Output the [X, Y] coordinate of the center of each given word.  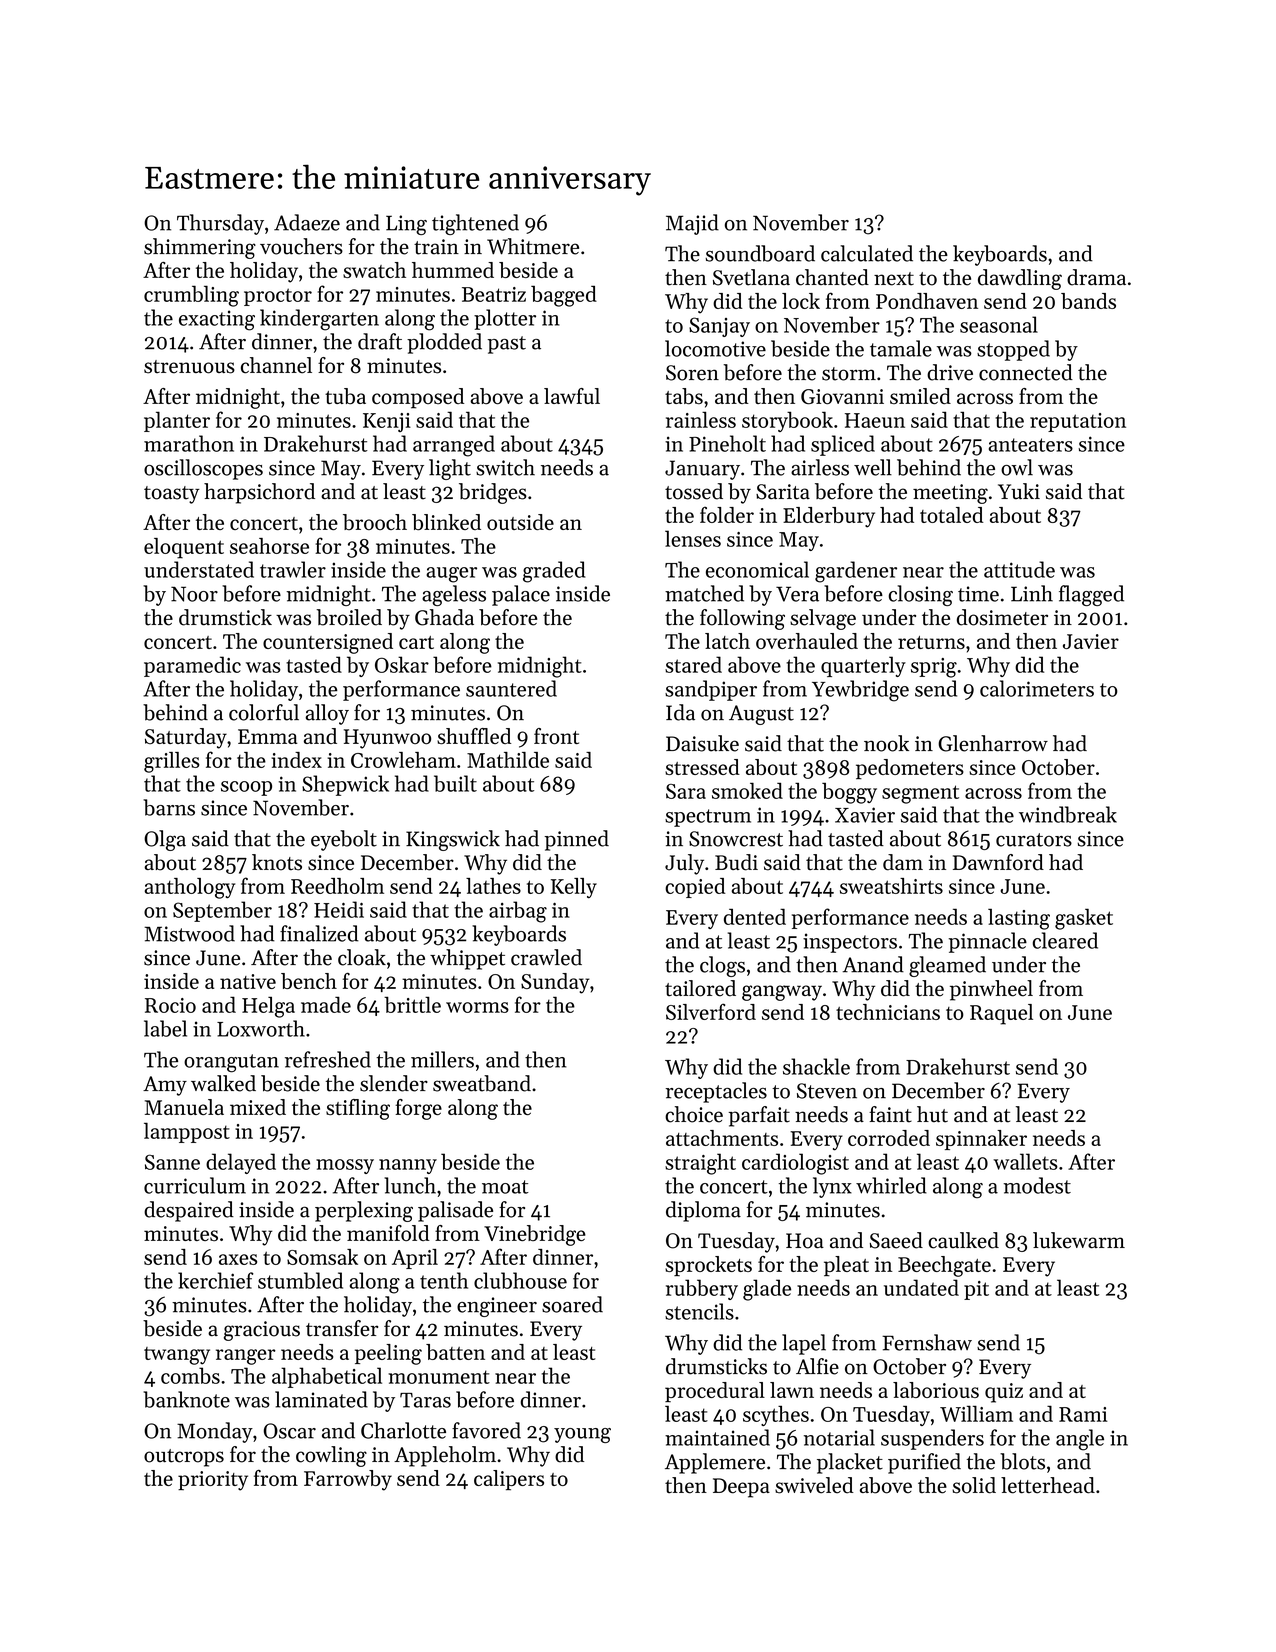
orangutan [231, 1063]
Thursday [220, 224]
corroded [889, 1138]
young [582, 1435]
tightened [475, 224]
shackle [816, 1066]
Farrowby [348, 1480]
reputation [1078, 422]
